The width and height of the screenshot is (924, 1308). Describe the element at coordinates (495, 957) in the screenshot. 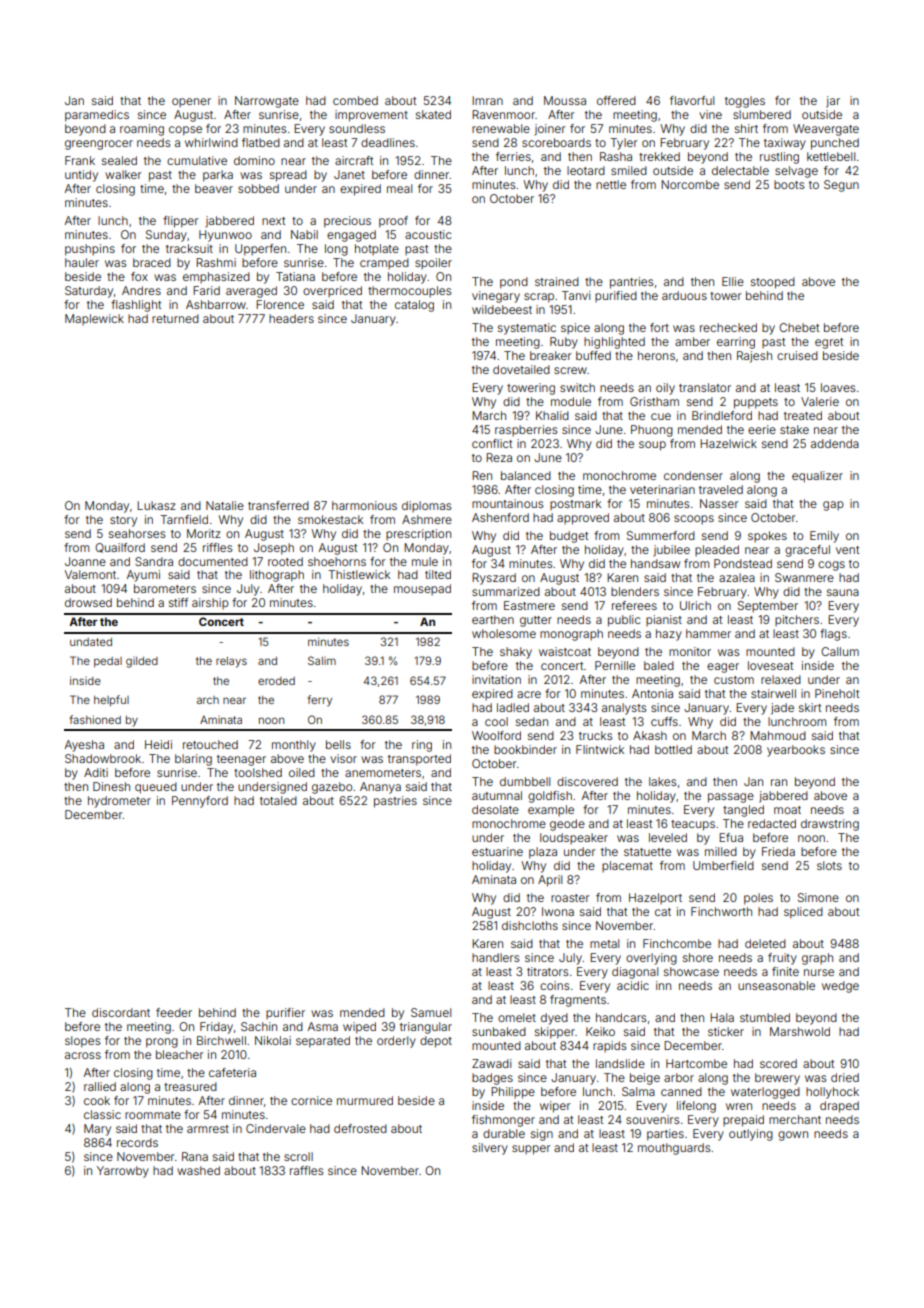

I see `handlers` at that location.
